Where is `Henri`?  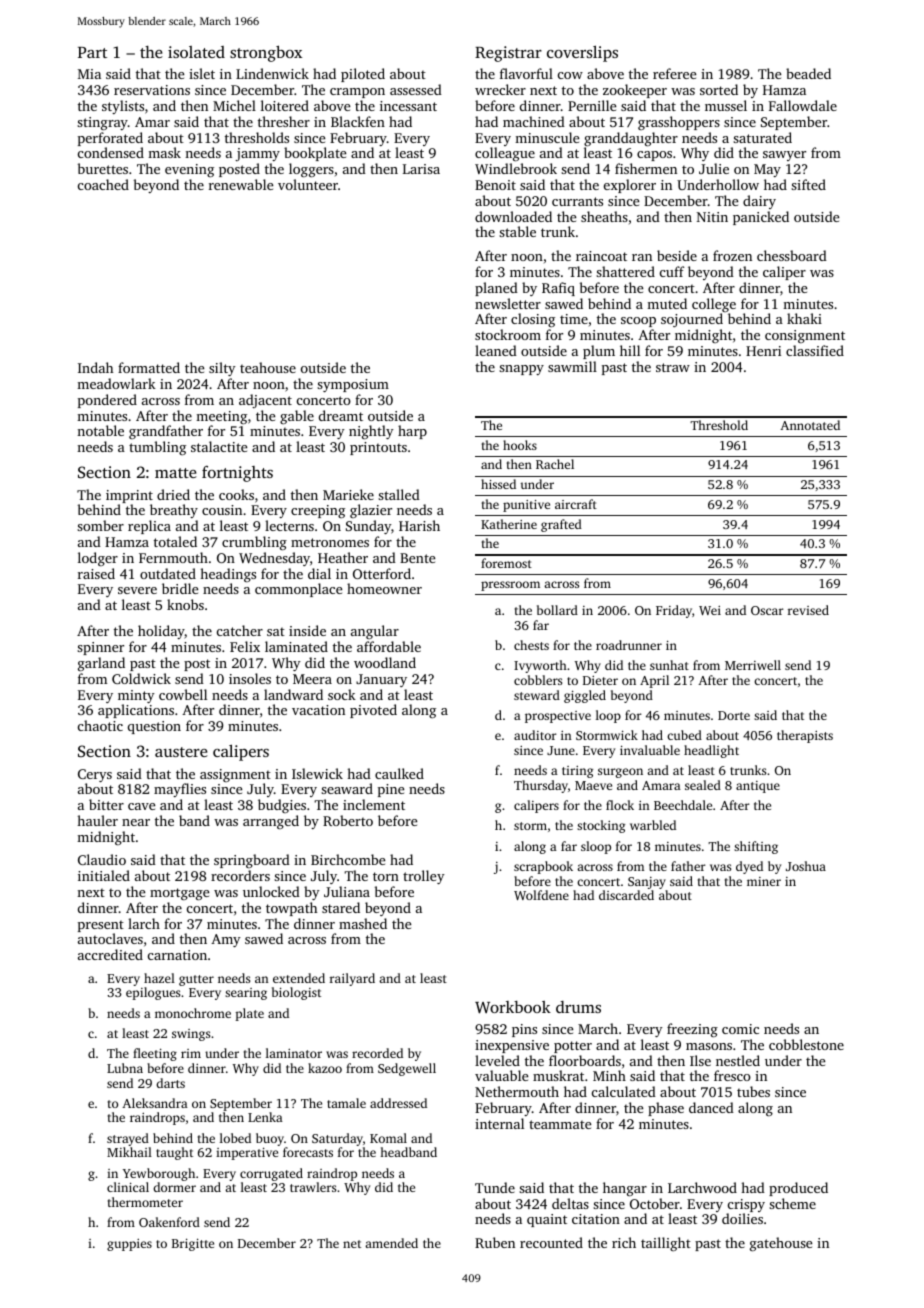
Henri is located at coordinates (763, 351).
